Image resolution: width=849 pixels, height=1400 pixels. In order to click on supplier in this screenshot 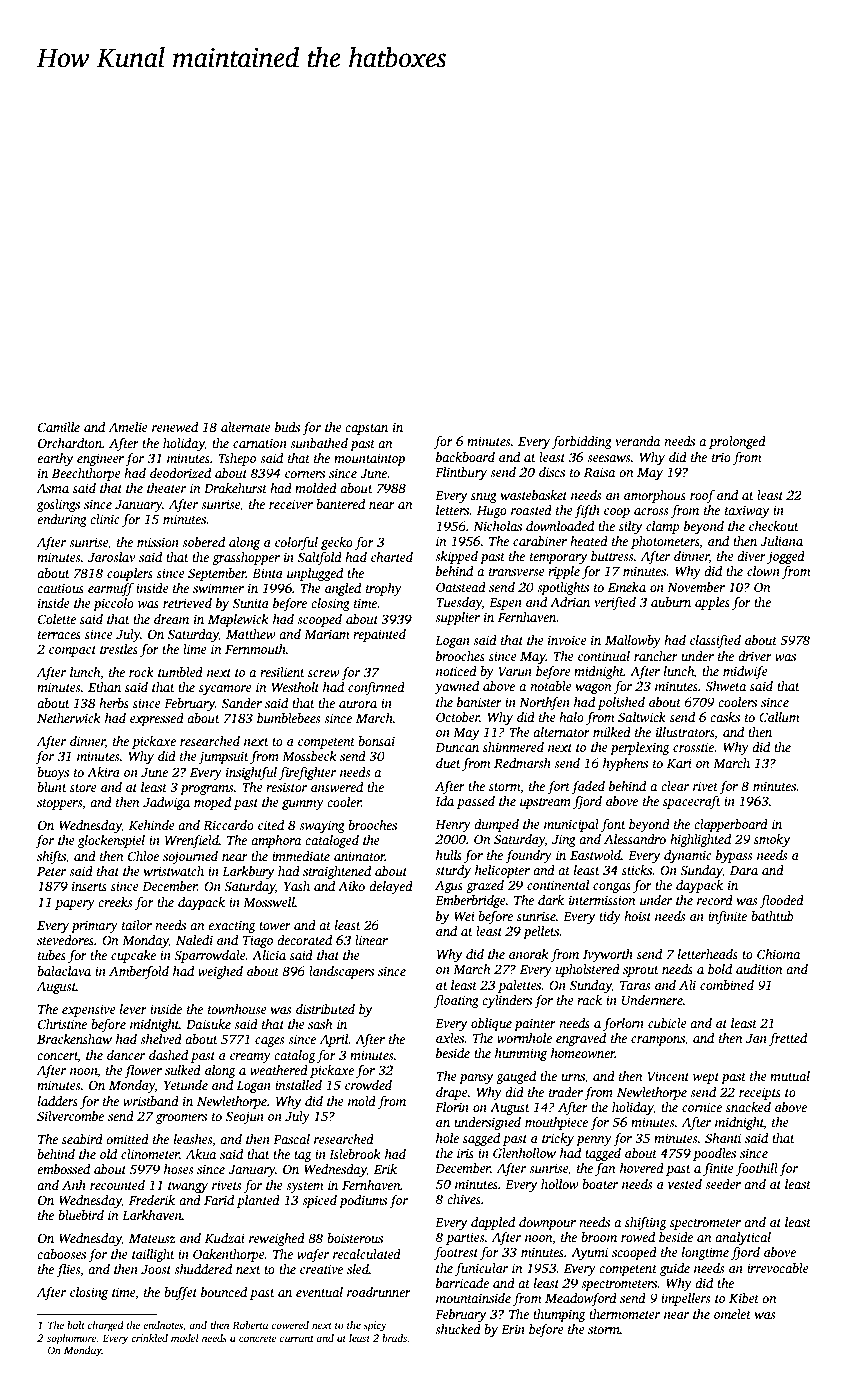, I will do `click(457, 618)`.
